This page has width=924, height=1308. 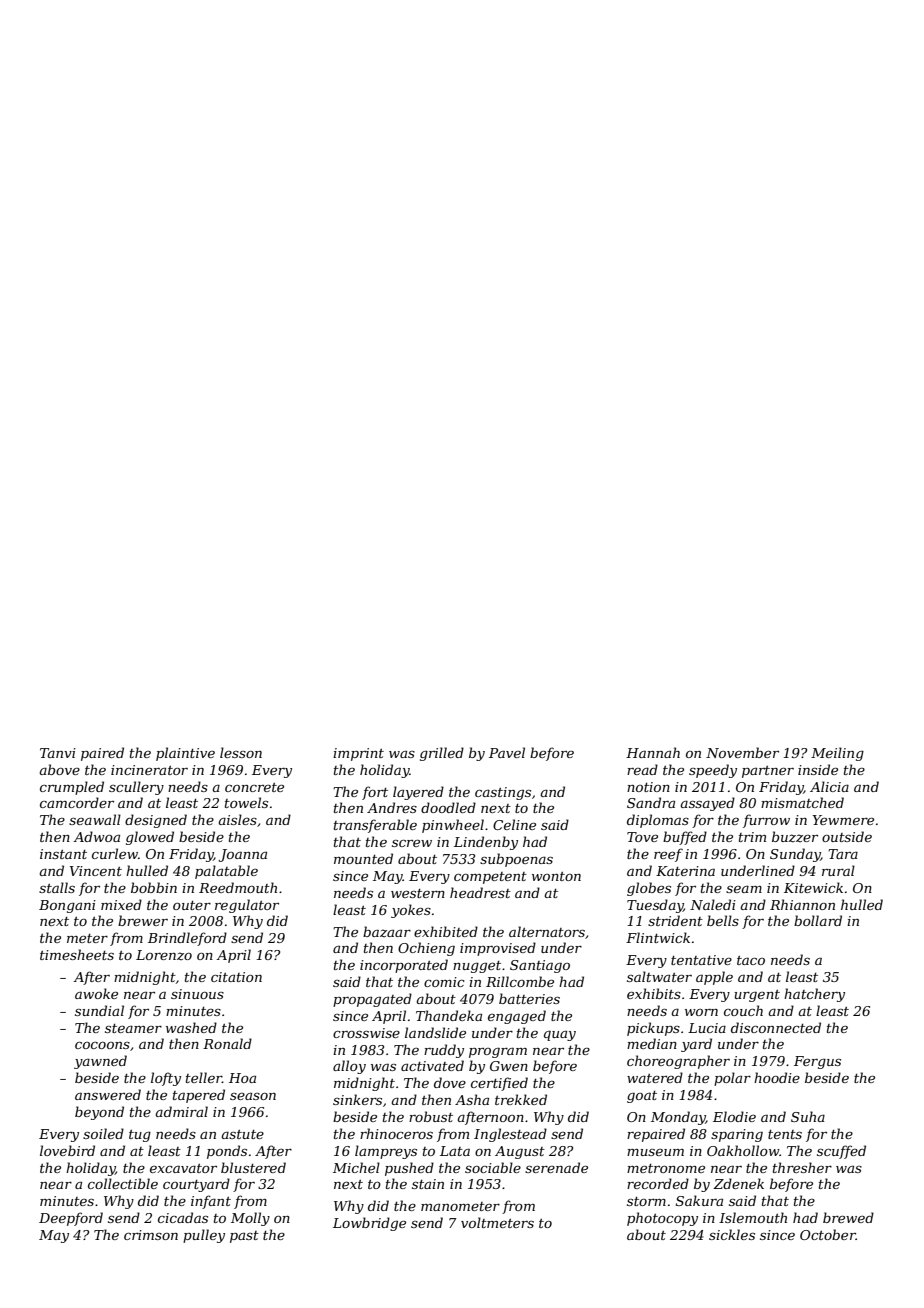 What do you see at coordinates (503, 793) in the page?
I see `castings` at bounding box center [503, 793].
